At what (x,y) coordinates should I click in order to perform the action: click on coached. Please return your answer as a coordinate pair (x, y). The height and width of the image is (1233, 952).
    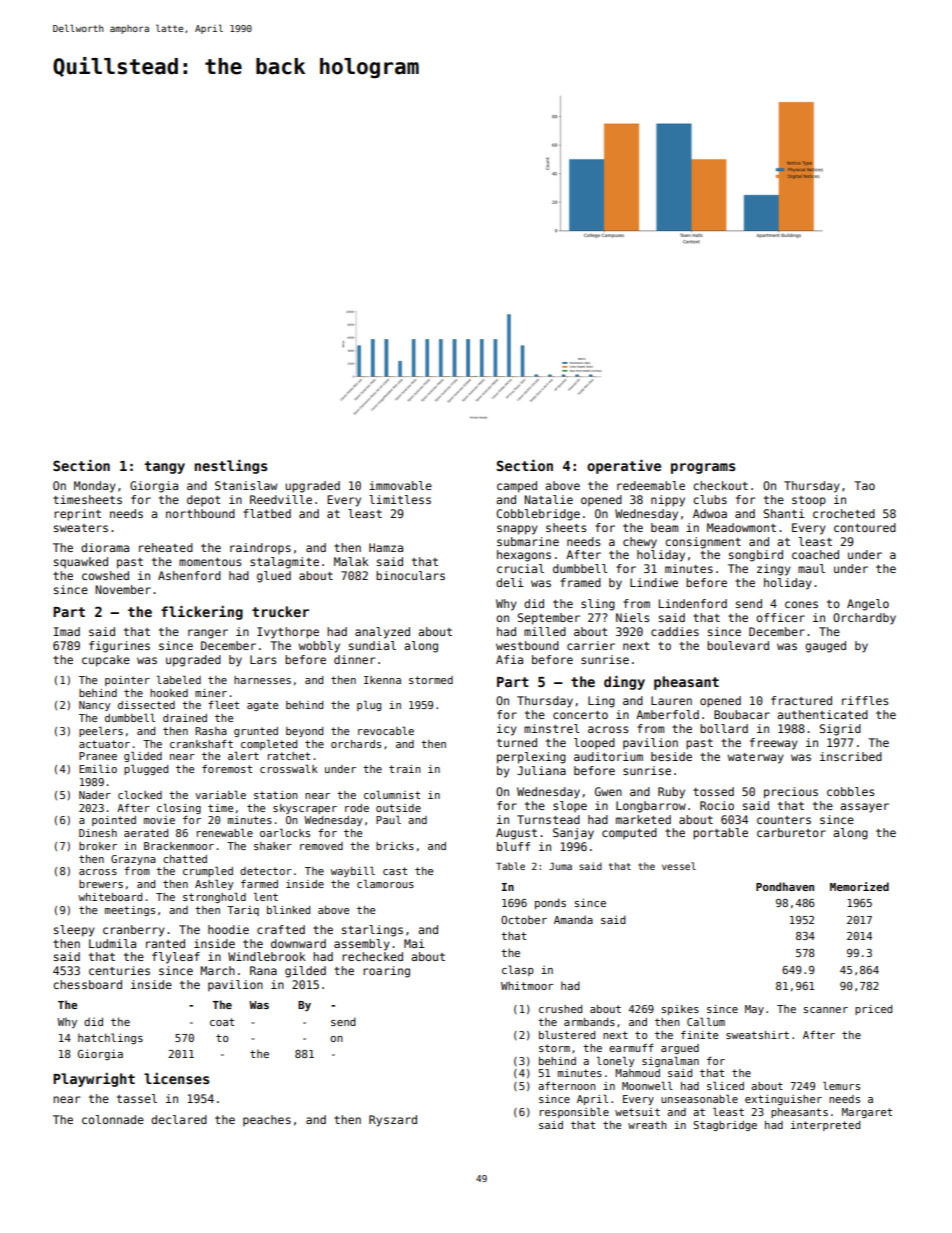
    Looking at the image, I should click on (815, 554).
